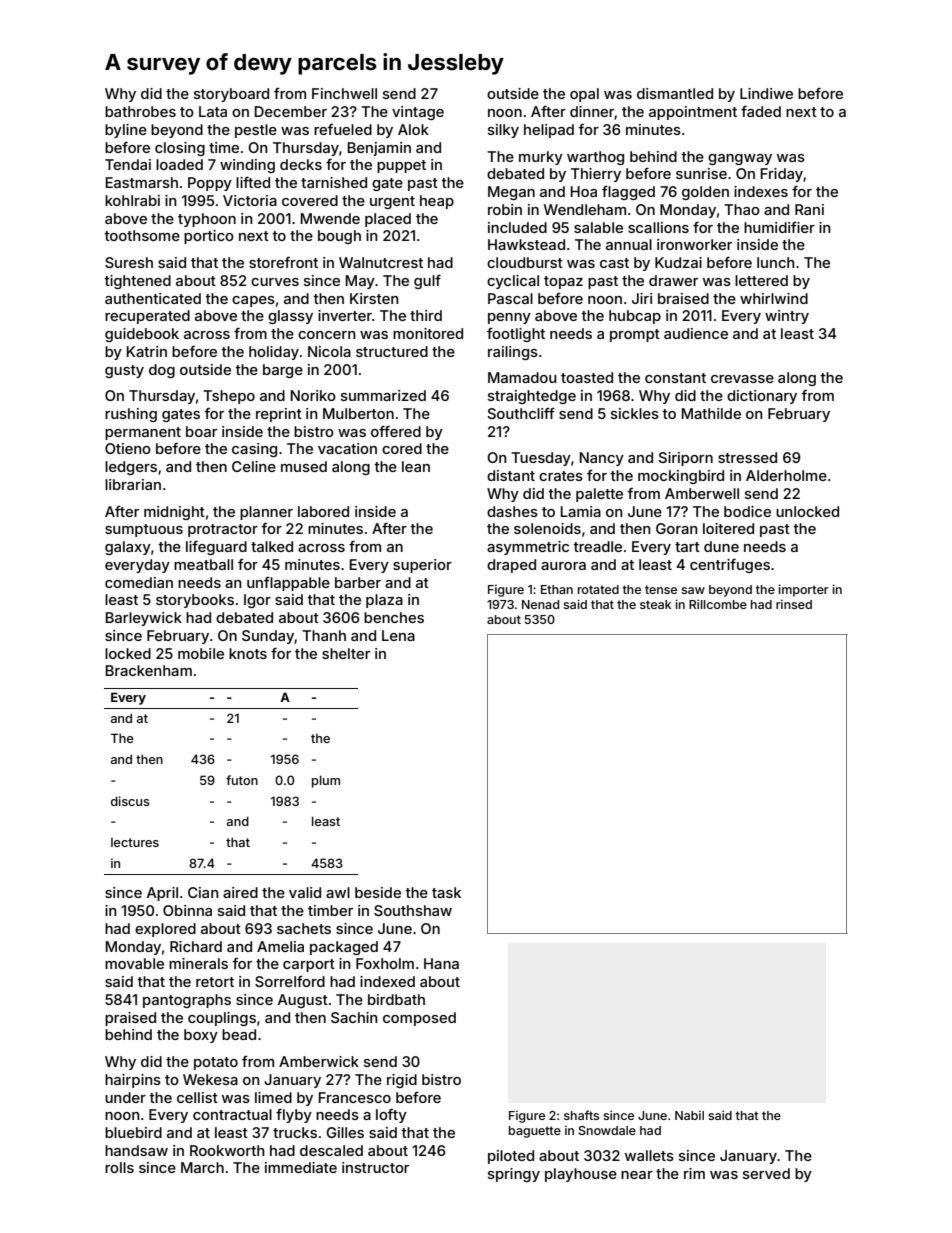 This screenshot has height=1233, width=952. I want to click on April, so click(162, 894).
